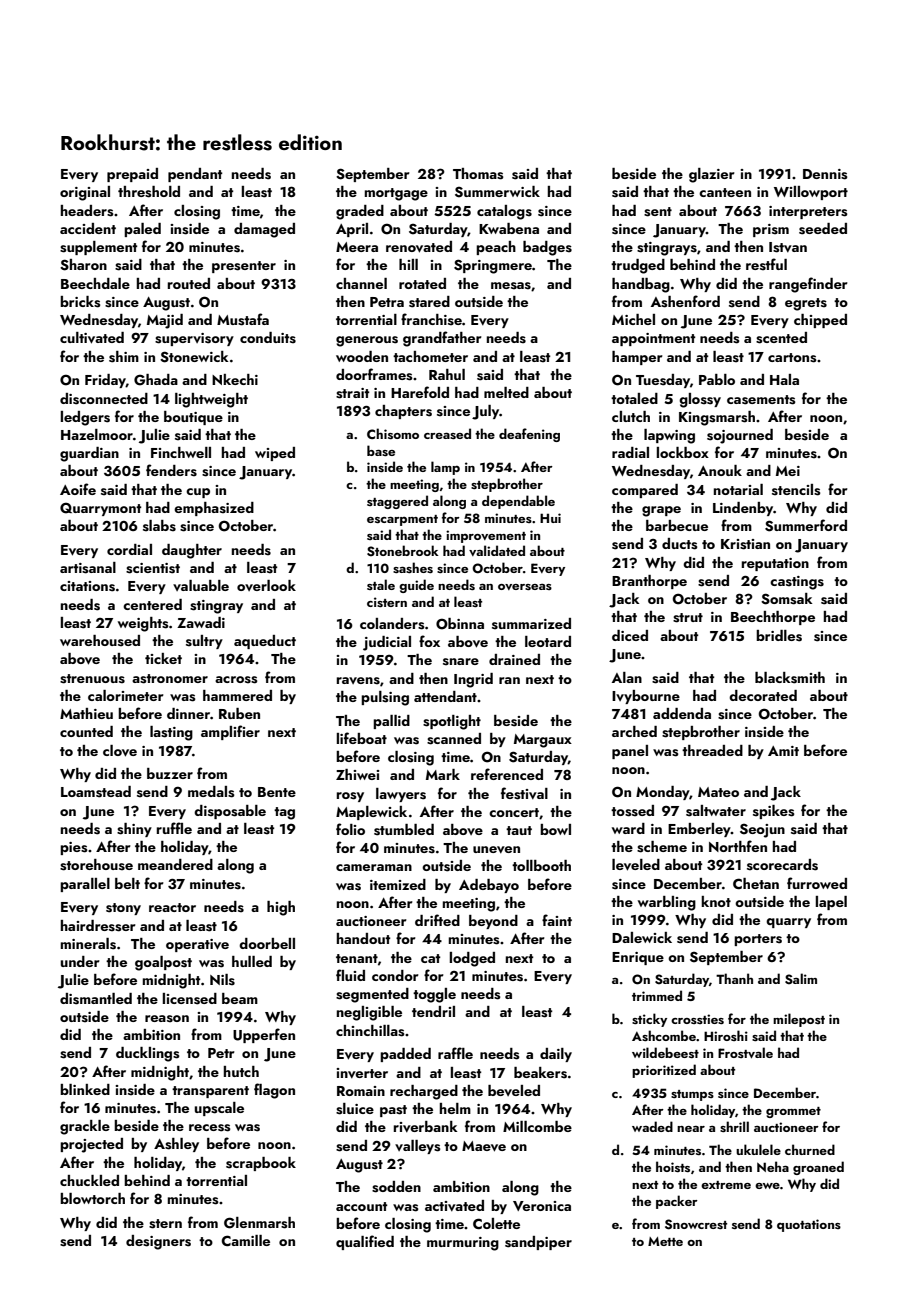 The width and height of the screenshot is (908, 1316). Describe the element at coordinates (688, 618) in the screenshot. I see `strut` at that location.
